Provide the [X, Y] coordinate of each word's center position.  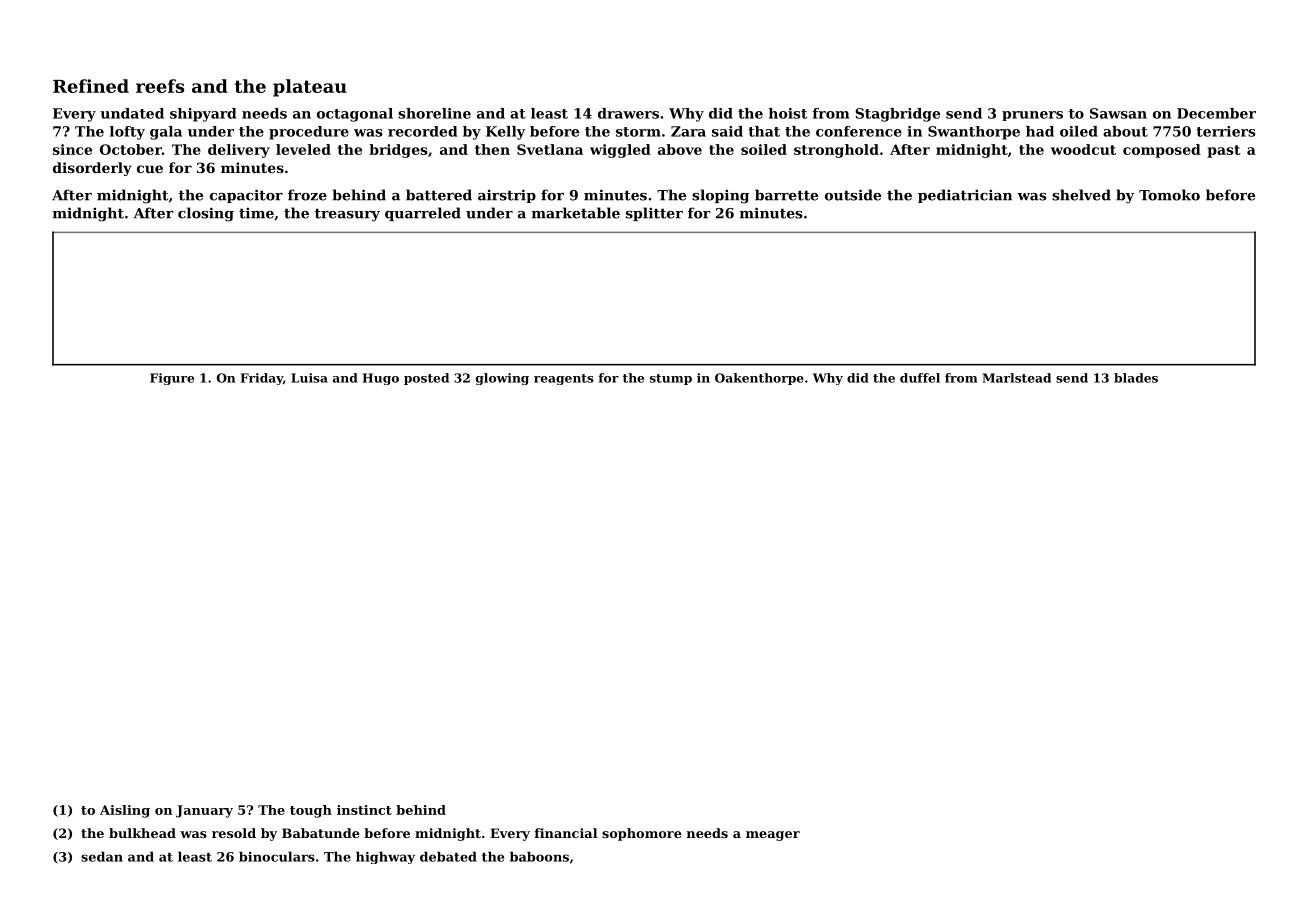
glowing [502, 379]
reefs [160, 86]
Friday [262, 379]
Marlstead [1017, 378]
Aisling [125, 811]
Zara [688, 131]
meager [773, 836]
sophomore [642, 834]
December [1216, 113]
